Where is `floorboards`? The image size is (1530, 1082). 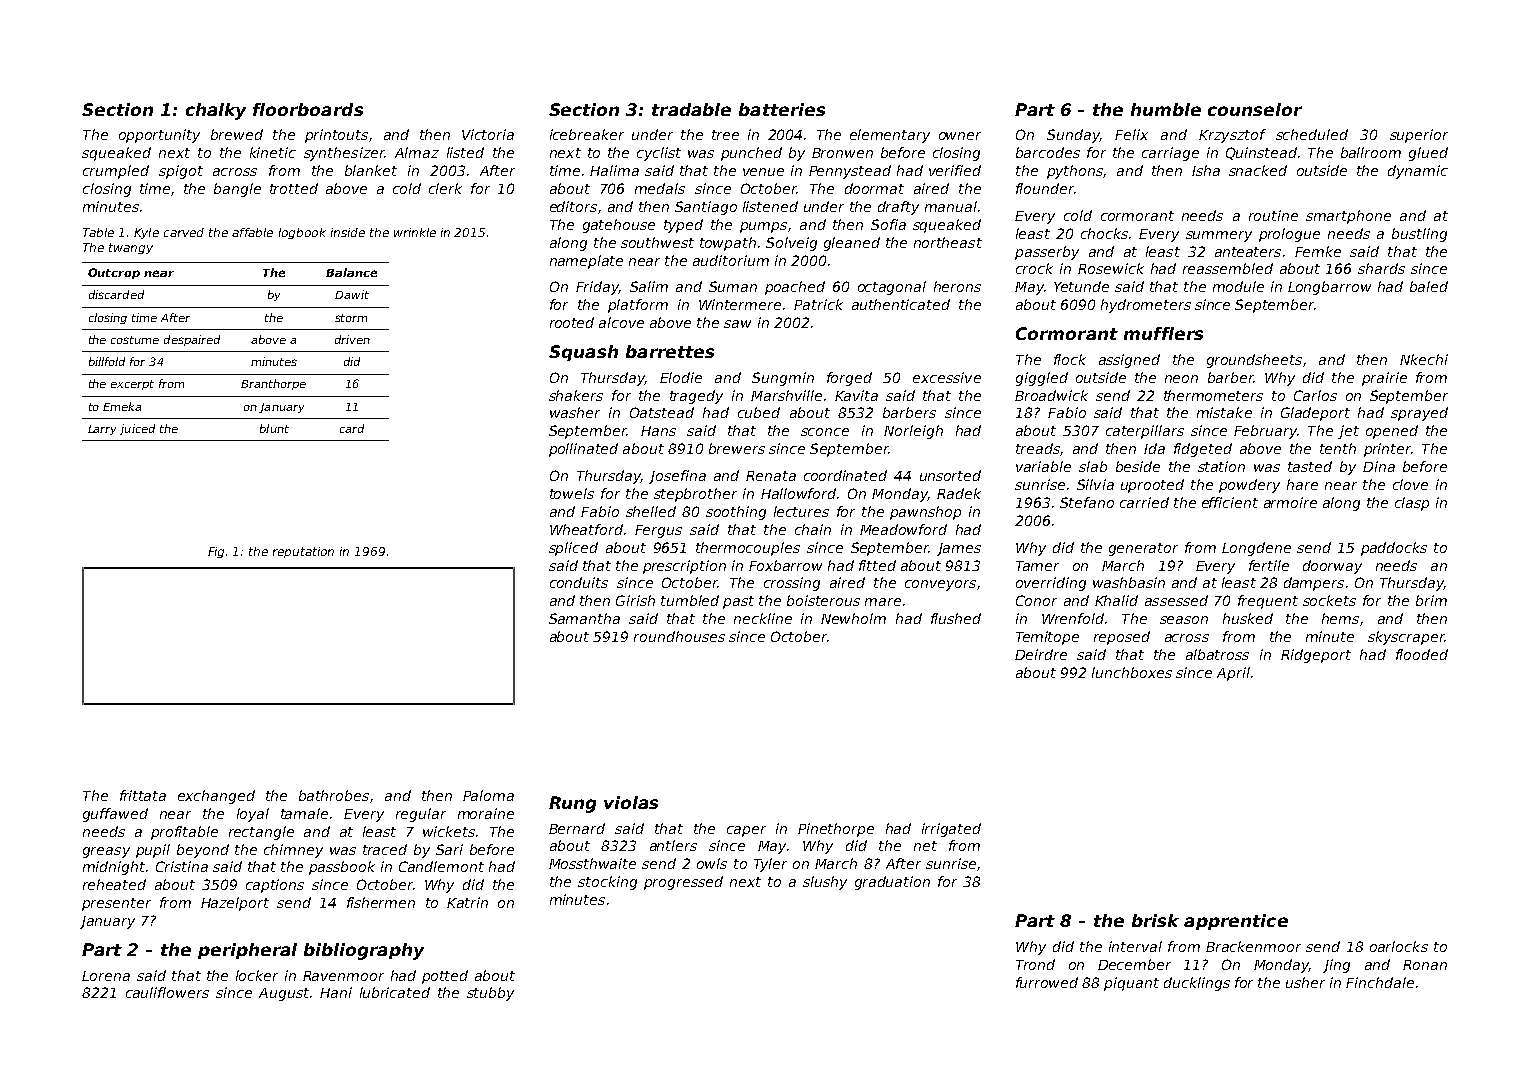
floorboards is located at coordinates (308, 109).
